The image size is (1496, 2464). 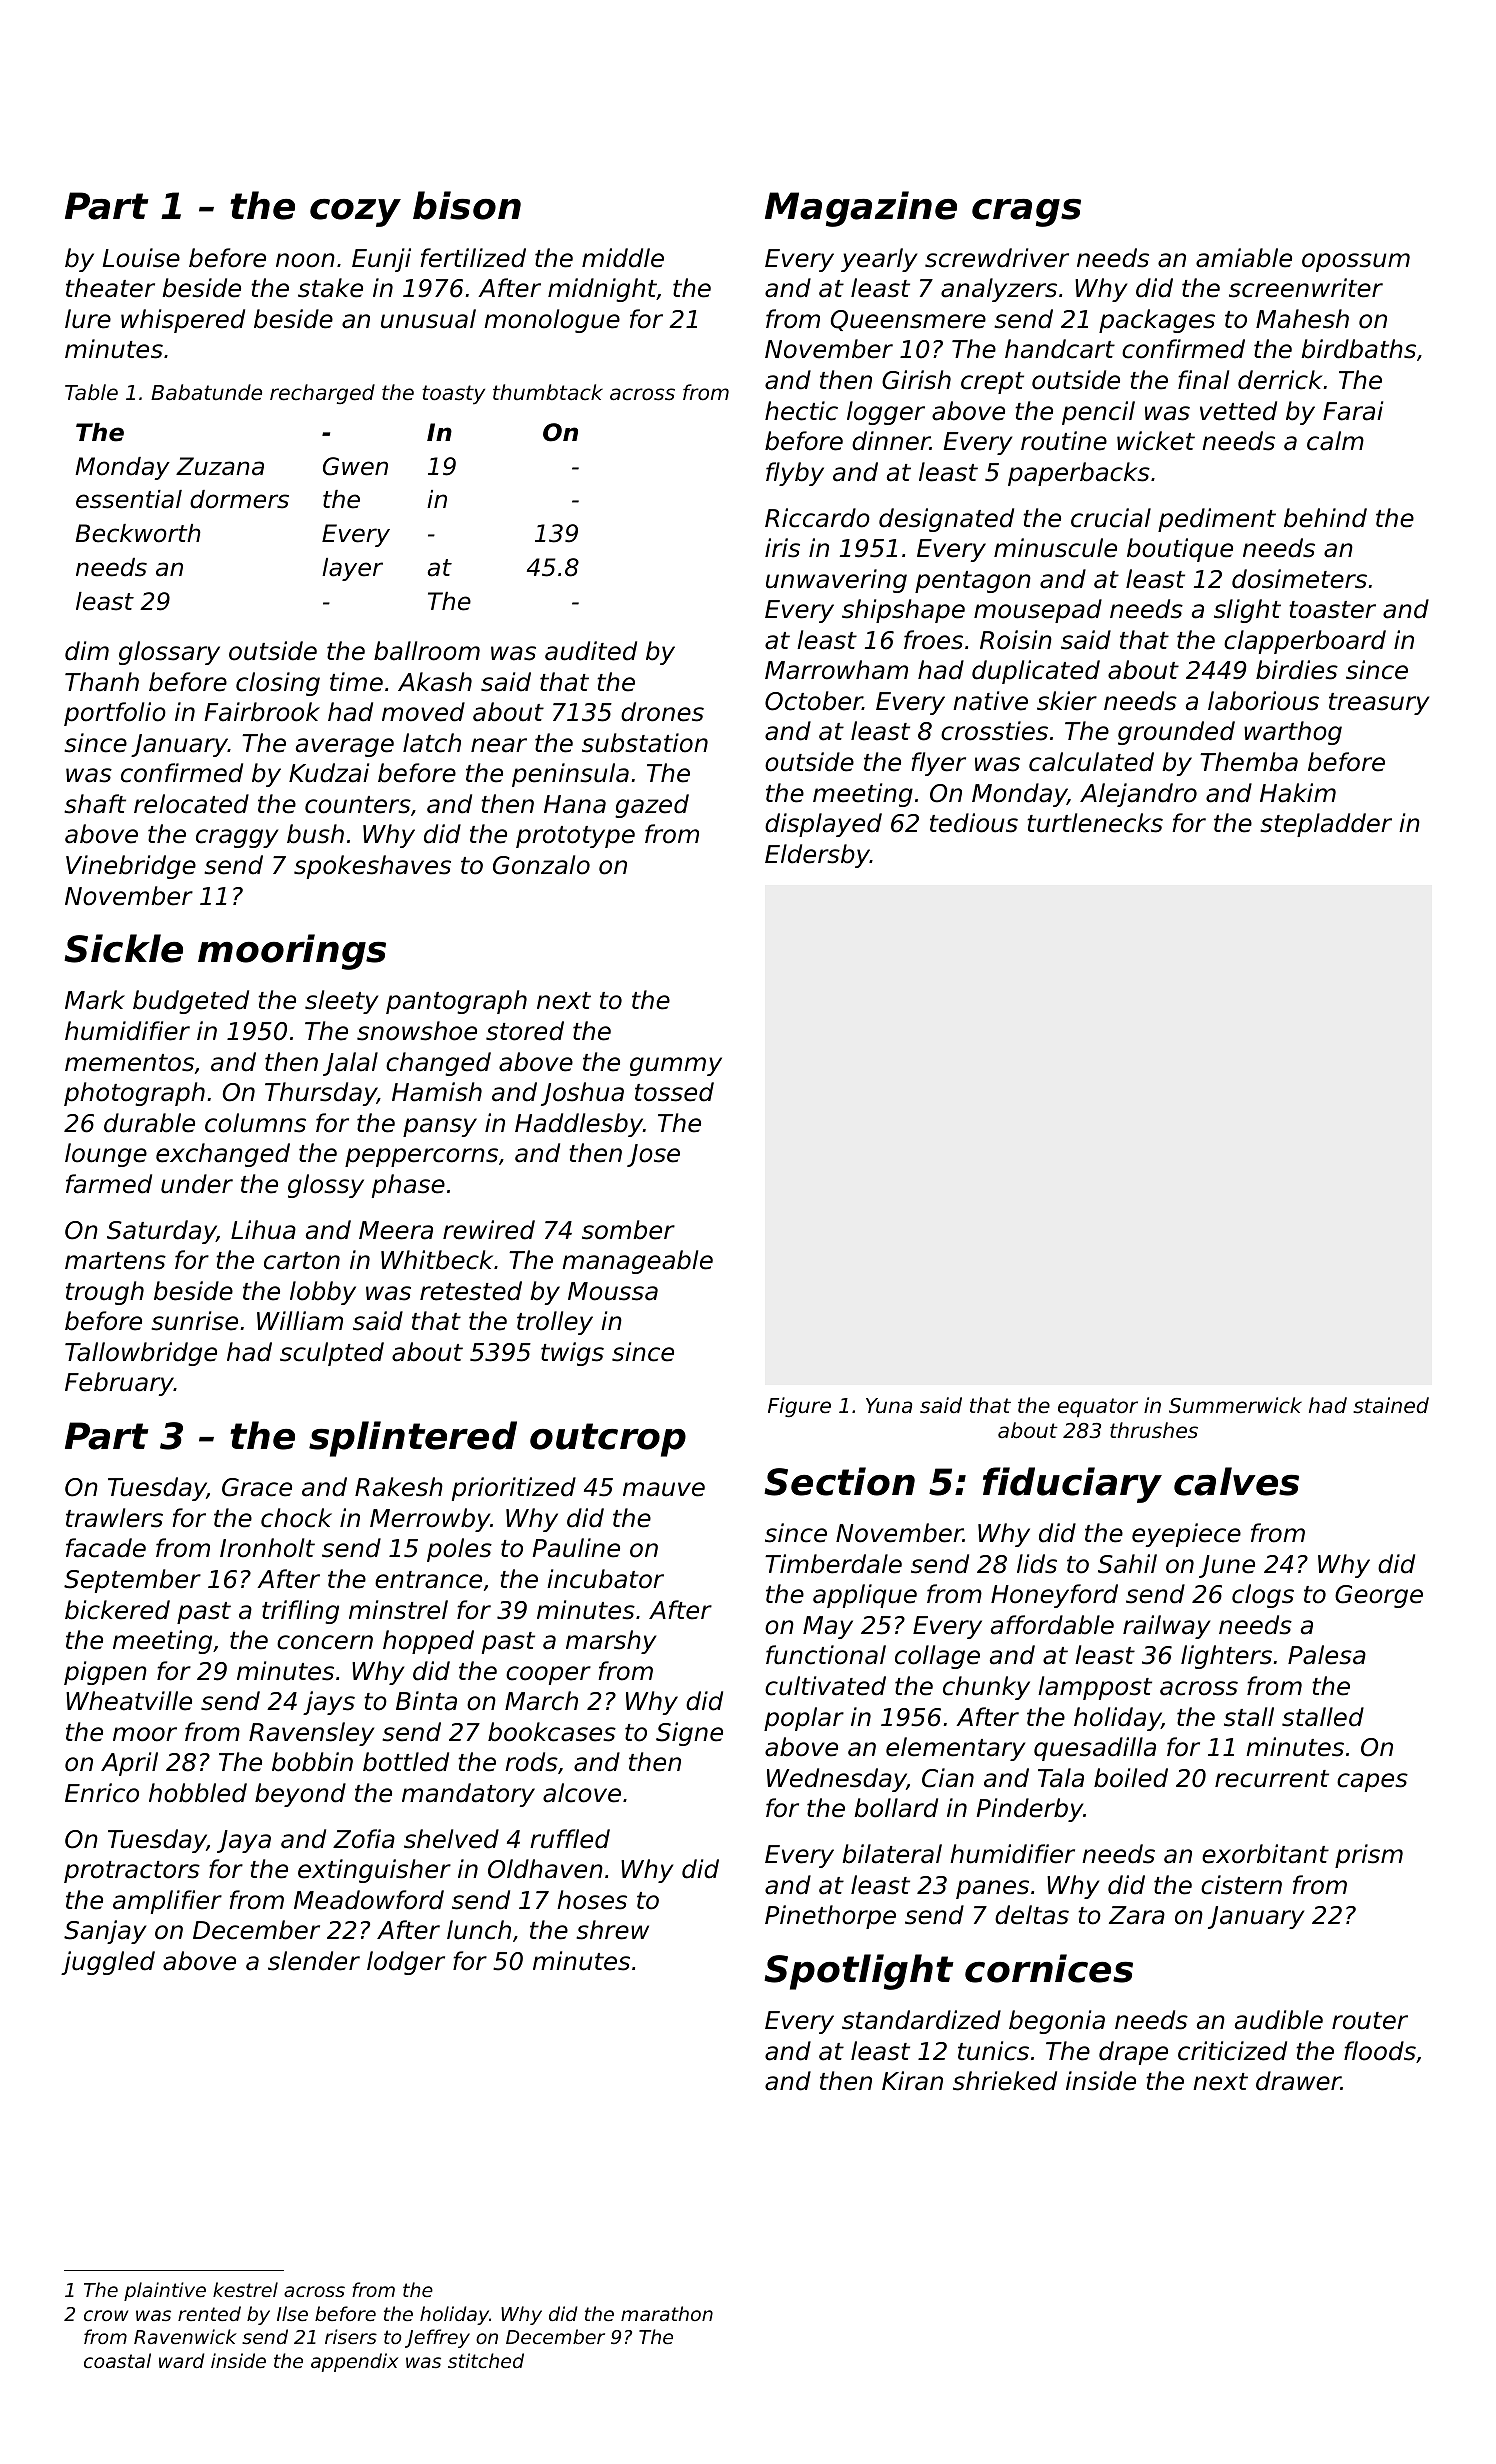 I want to click on ballroom, so click(x=427, y=651).
